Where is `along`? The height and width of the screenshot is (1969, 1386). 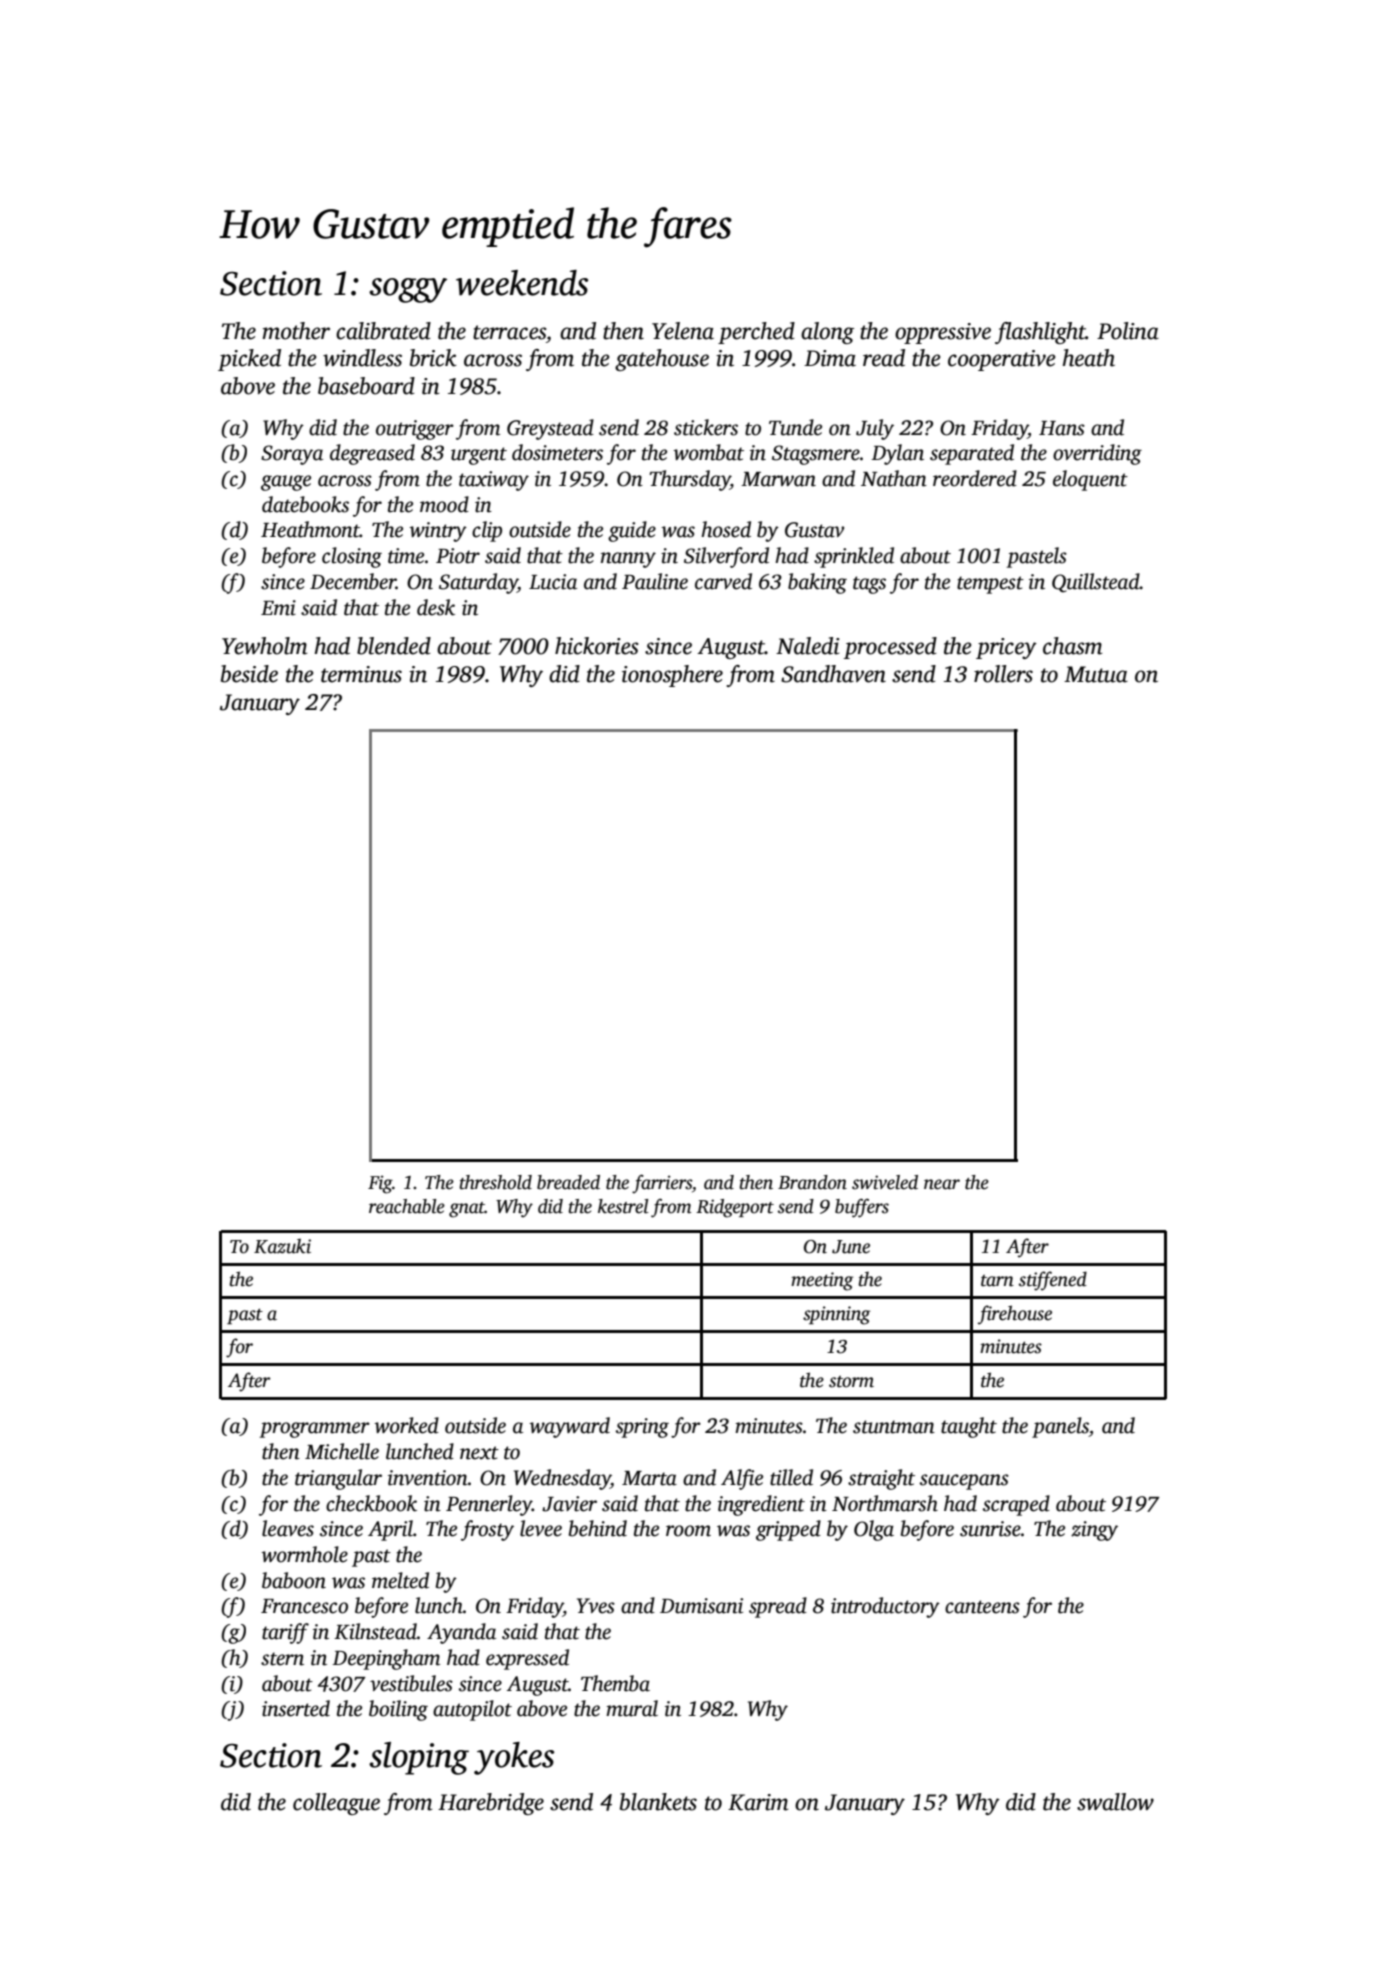
along is located at coordinates (827, 333).
